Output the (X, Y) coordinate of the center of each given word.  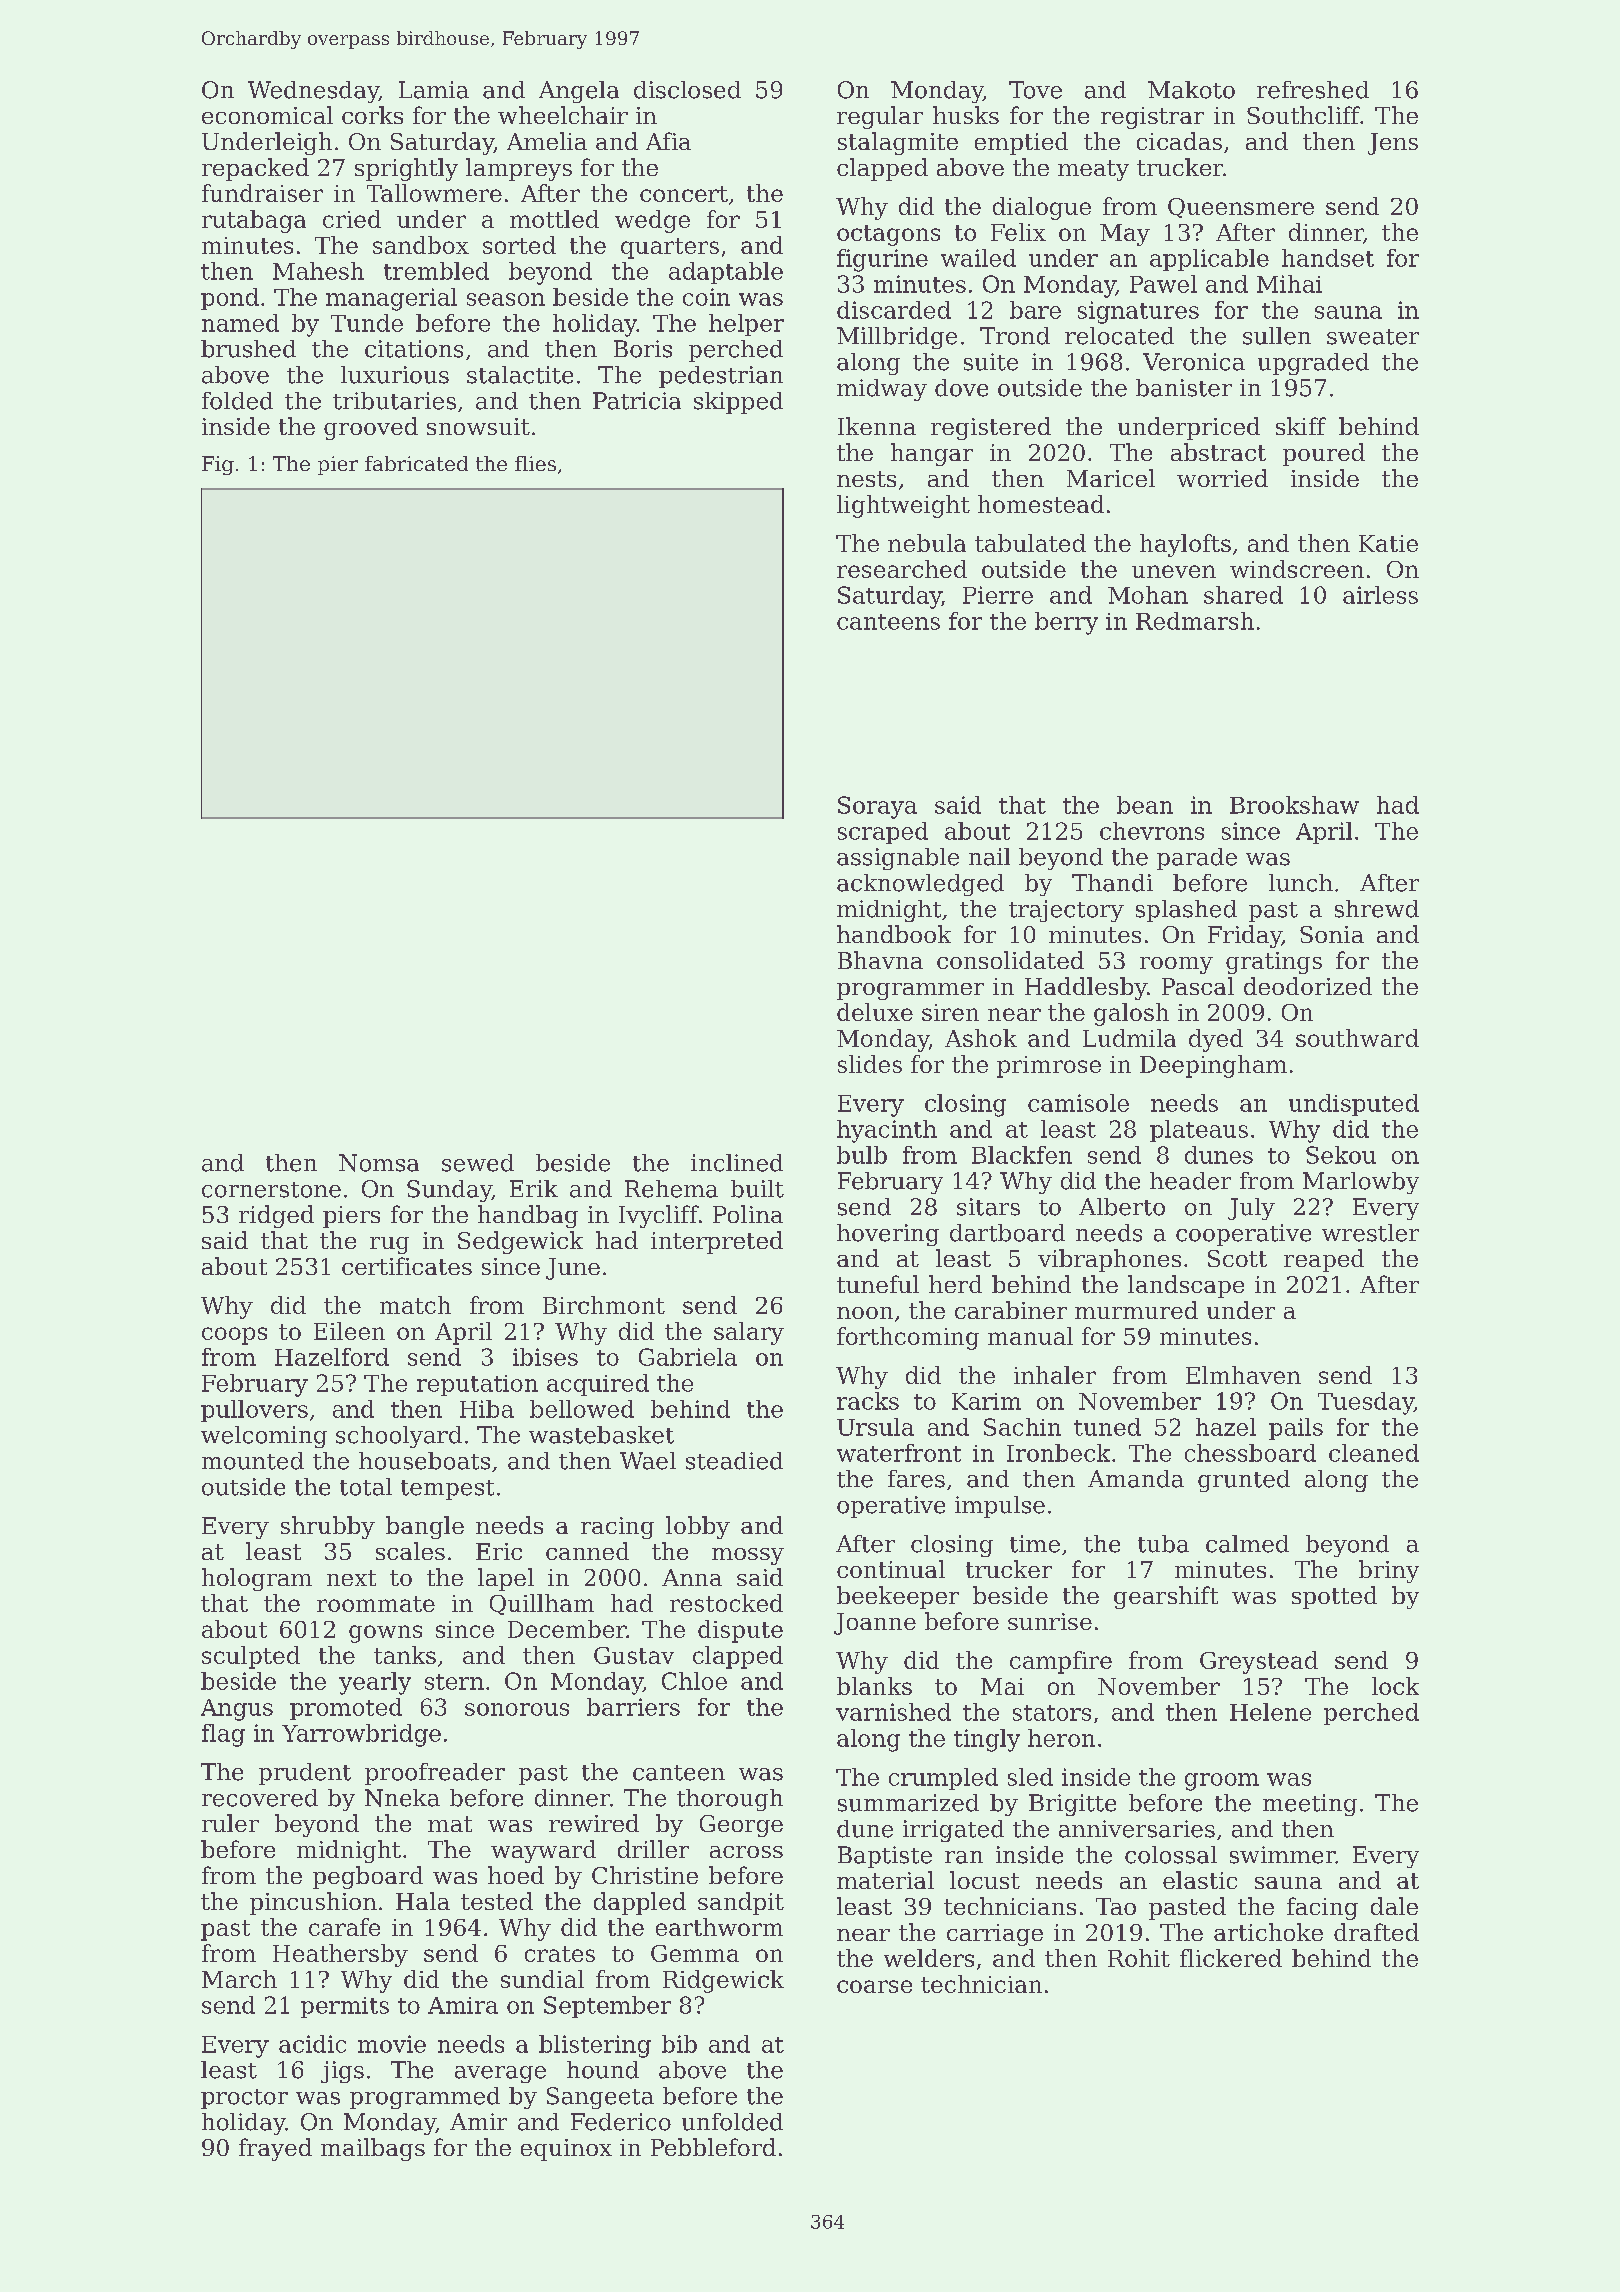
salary (749, 1333)
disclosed (687, 90)
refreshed (1313, 90)
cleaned (1374, 1453)
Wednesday (313, 92)
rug (389, 1245)
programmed (425, 2098)
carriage (995, 1935)
